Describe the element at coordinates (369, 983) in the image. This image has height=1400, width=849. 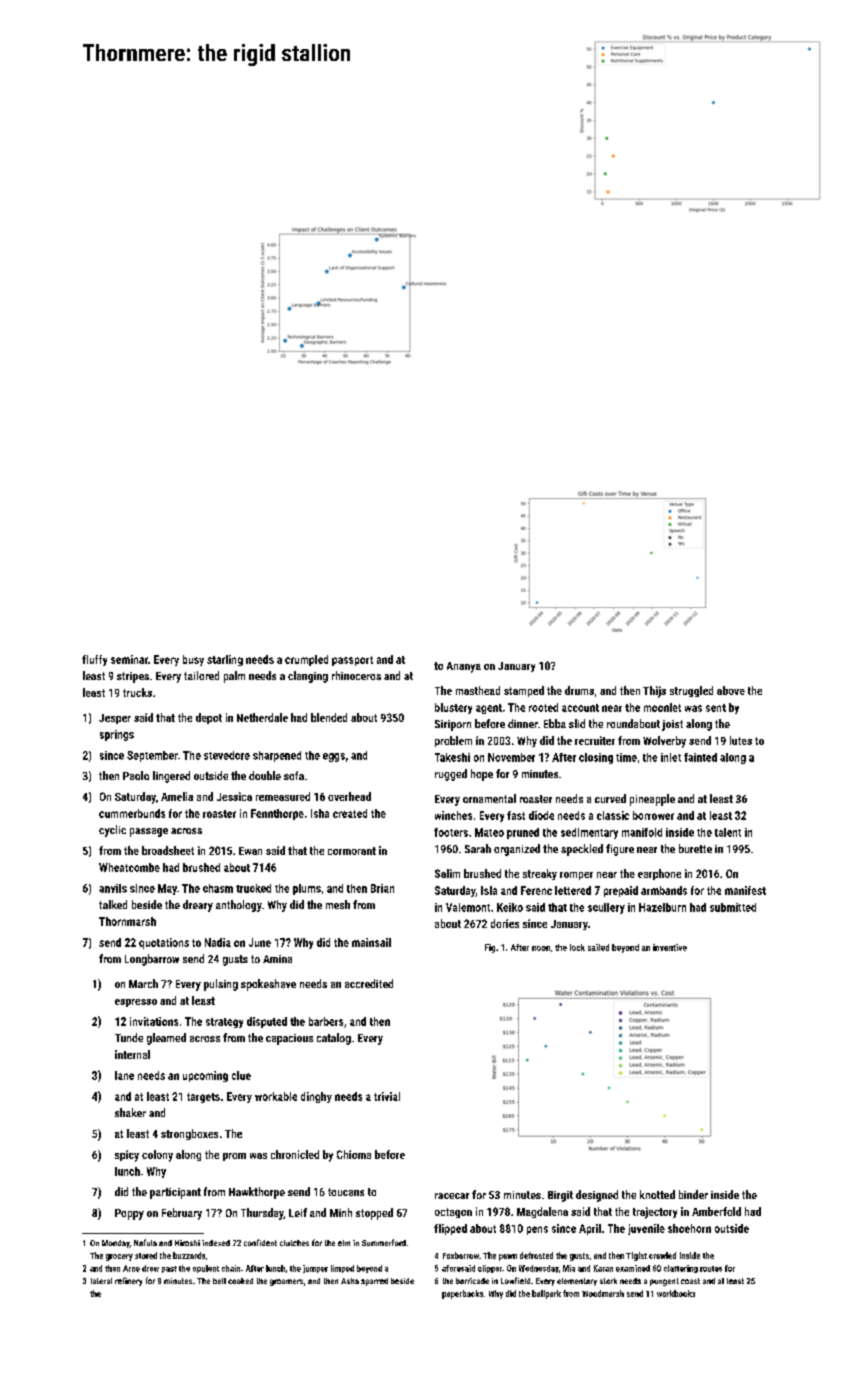
I see `accredited` at that location.
